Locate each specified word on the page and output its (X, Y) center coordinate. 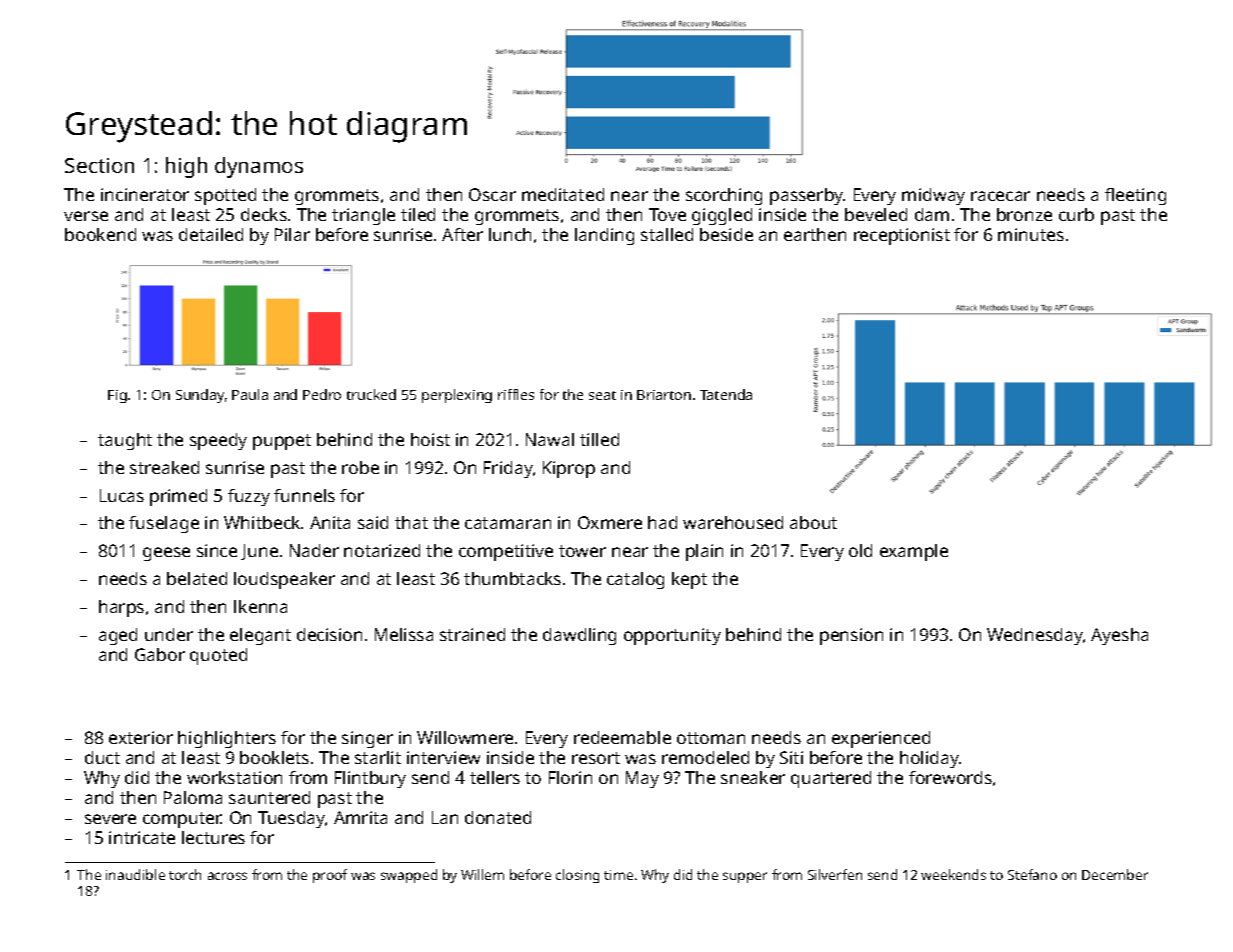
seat (602, 395)
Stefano (1032, 874)
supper (745, 877)
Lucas (122, 495)
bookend (100, 234)
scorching (724, 196)
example (914, 552)
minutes (1031, 234)
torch (185, 874)
